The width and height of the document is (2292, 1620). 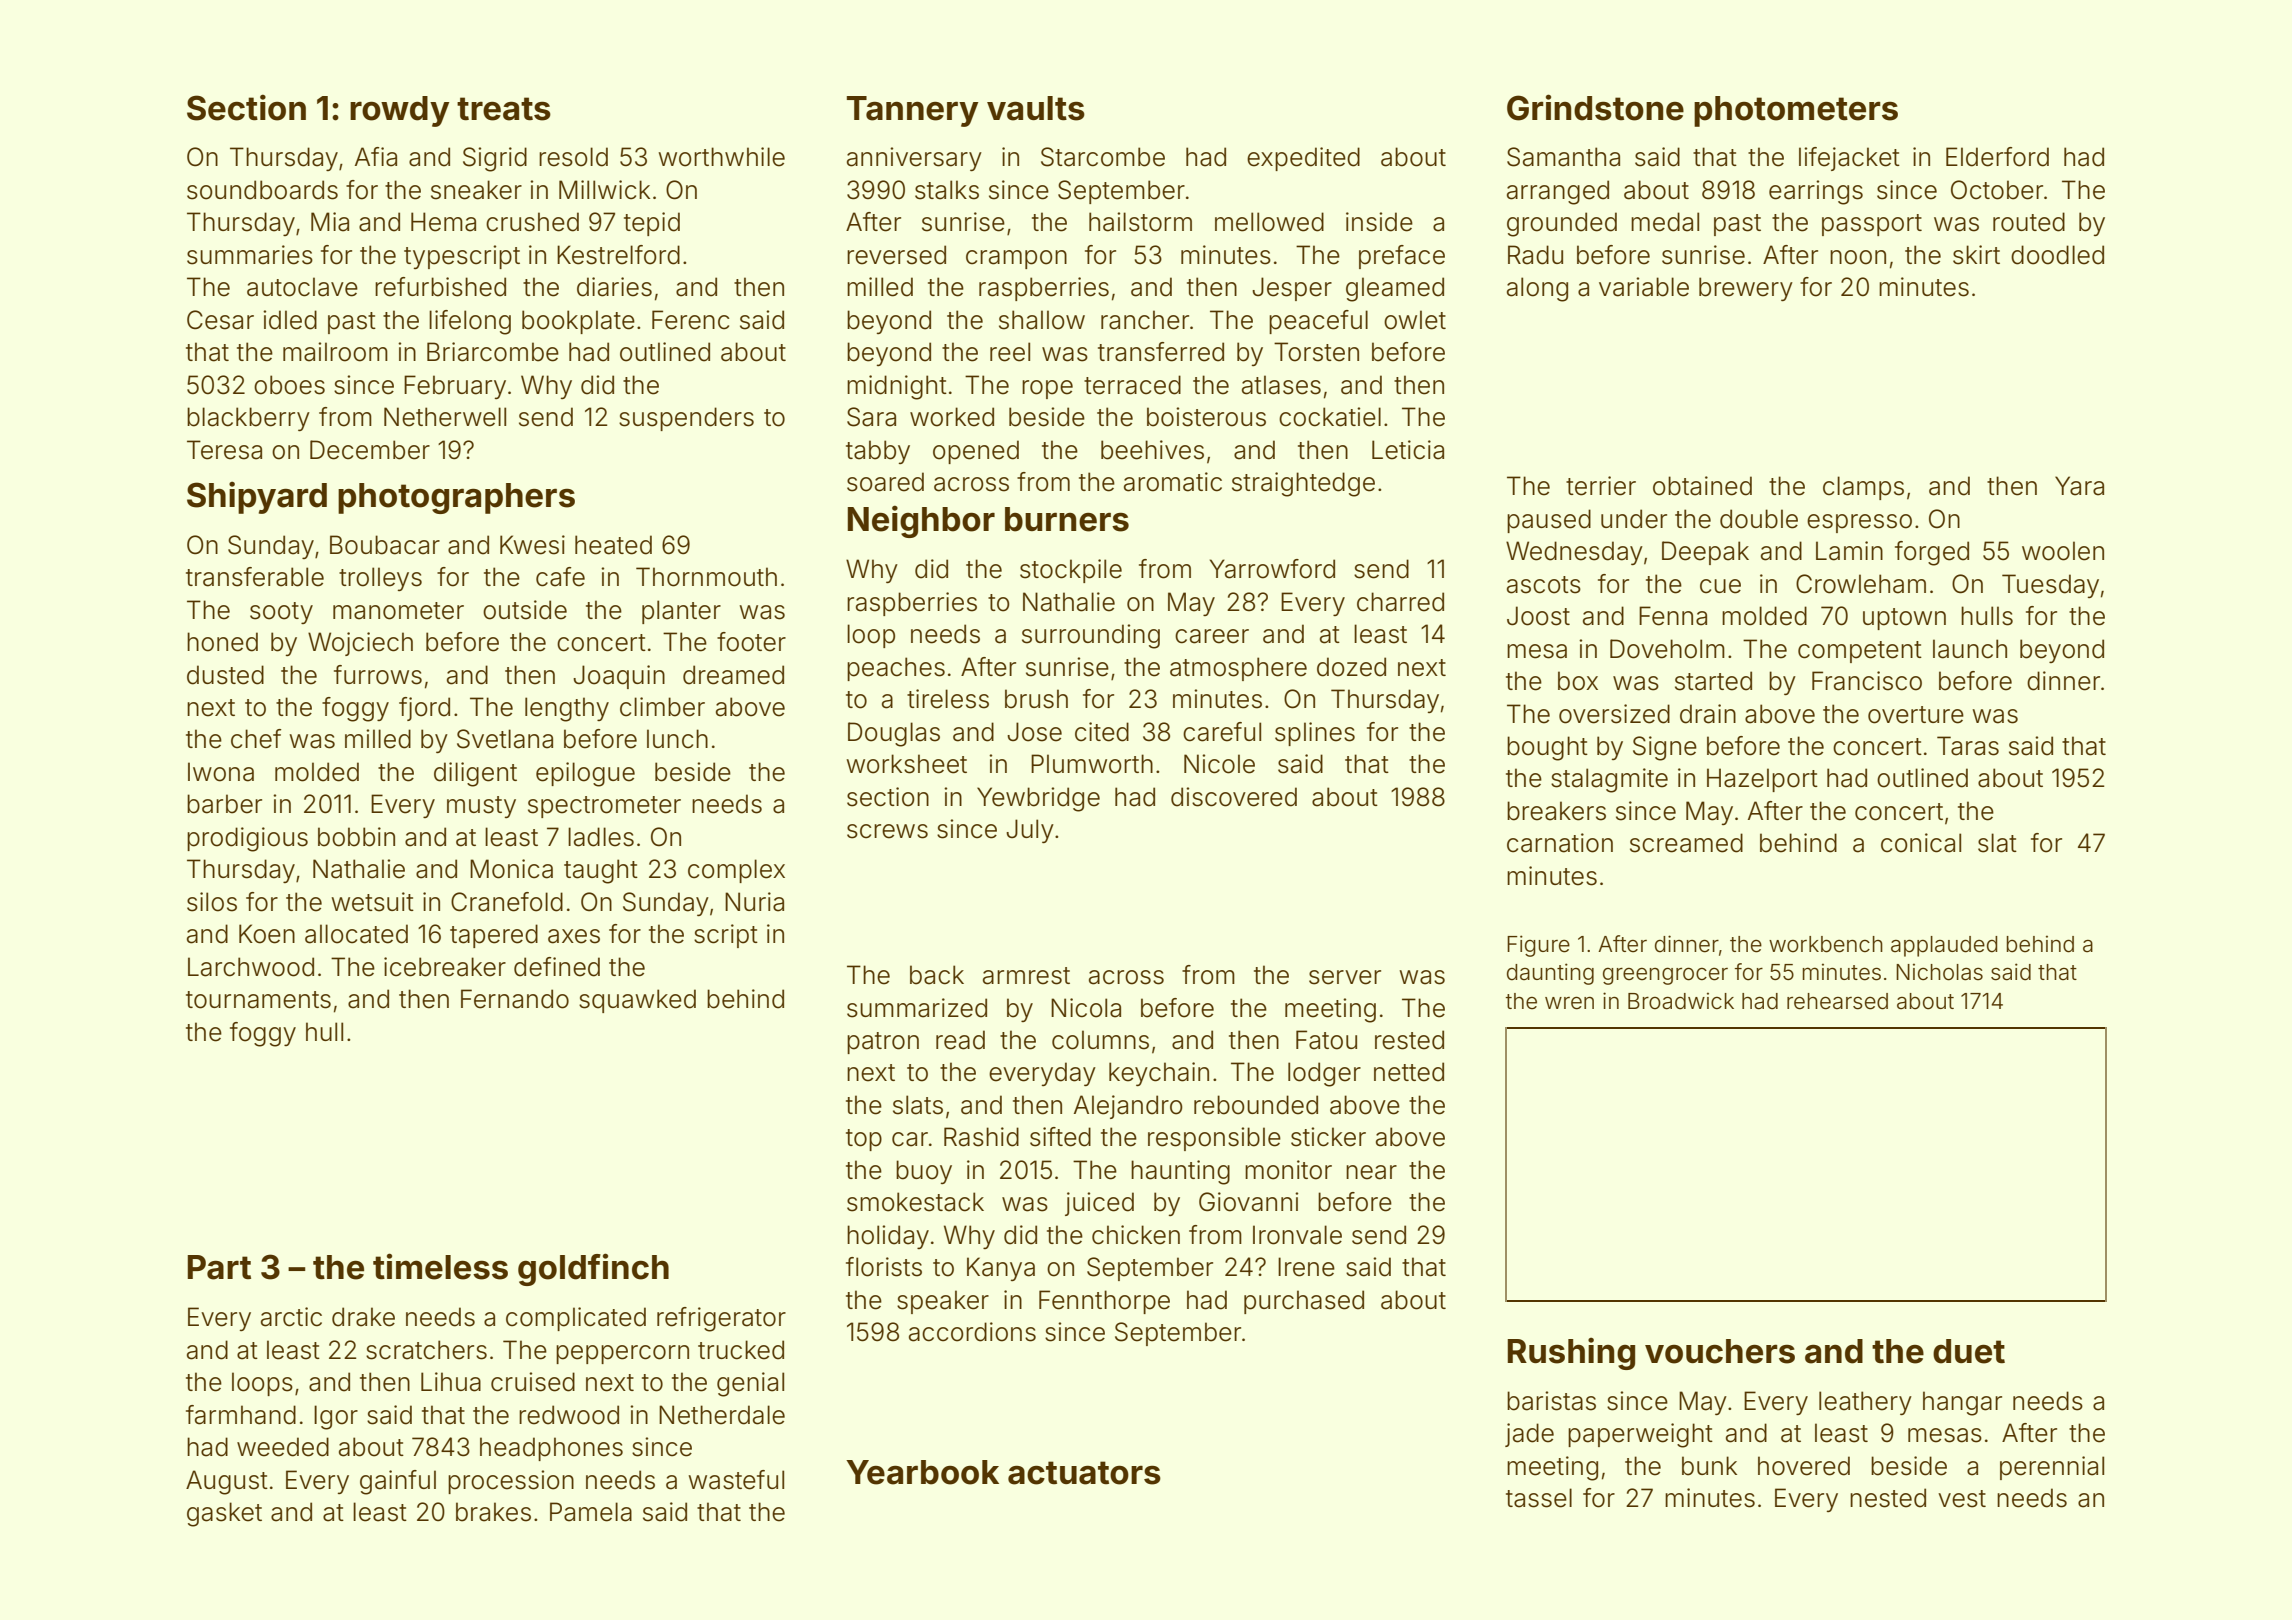 I want to click on vest, so click(x=1962, y=1499).
